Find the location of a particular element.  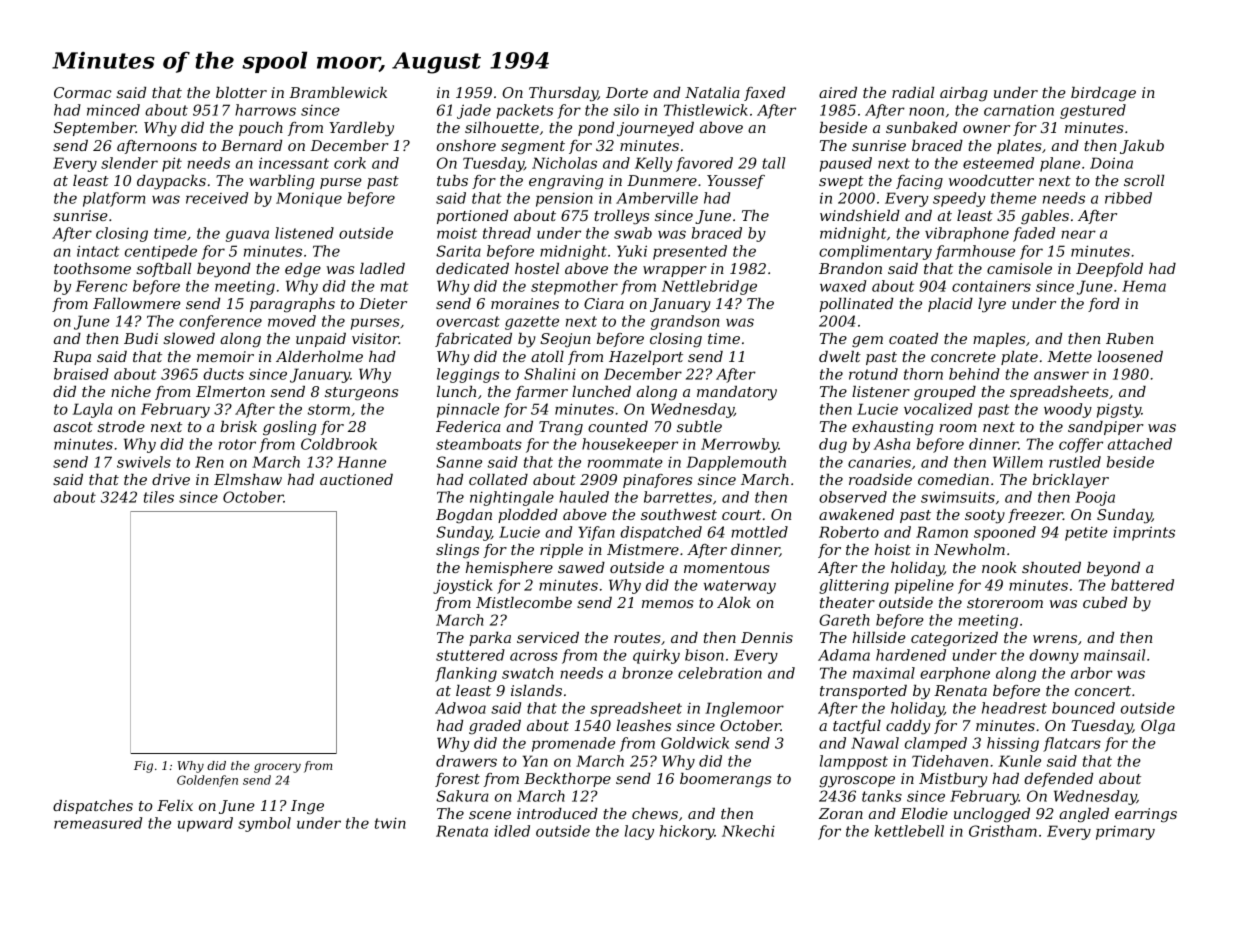

flatcars is located at coordinates (1072, 744).
